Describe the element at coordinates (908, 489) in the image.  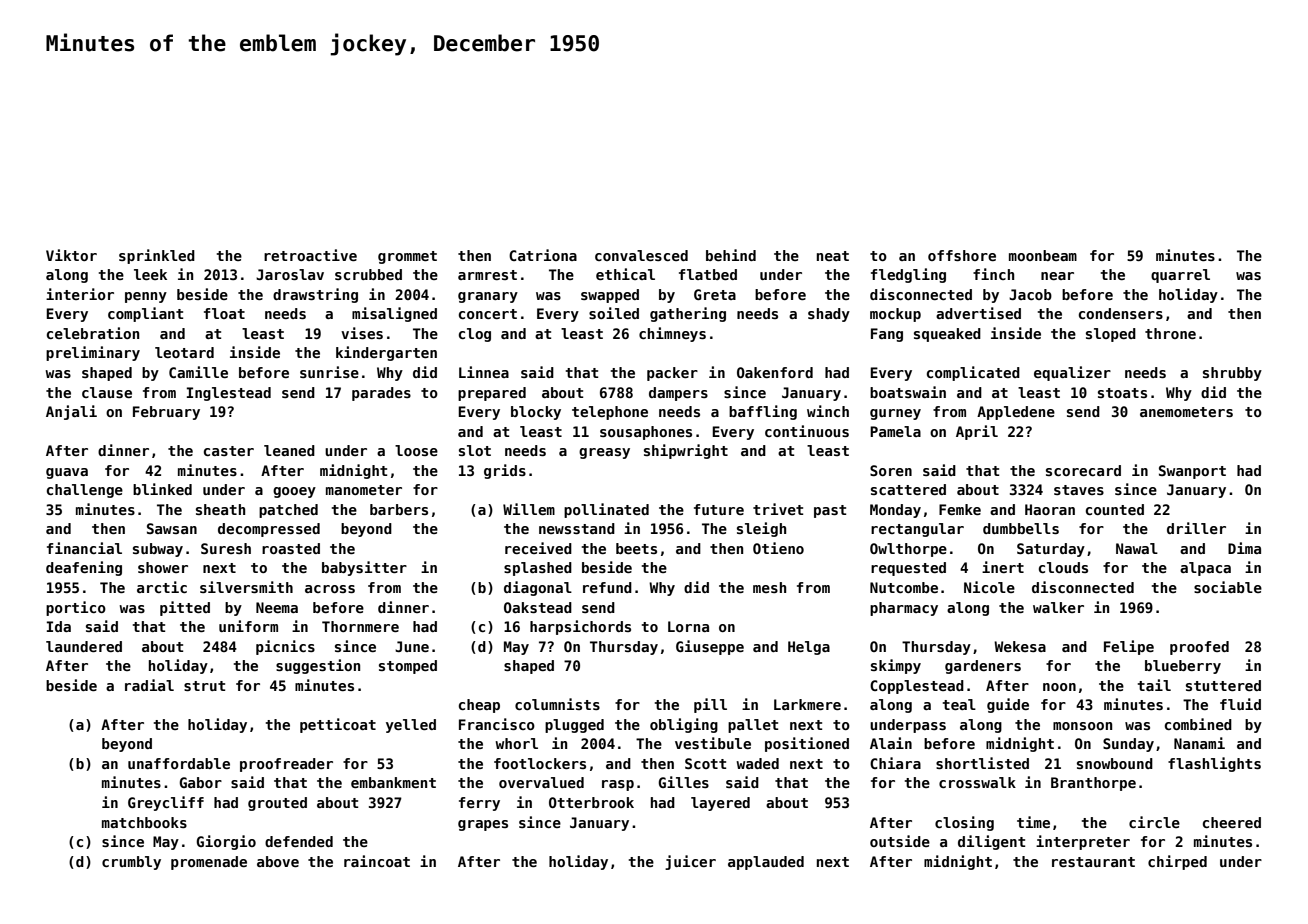
I see `scattered` at that location.
